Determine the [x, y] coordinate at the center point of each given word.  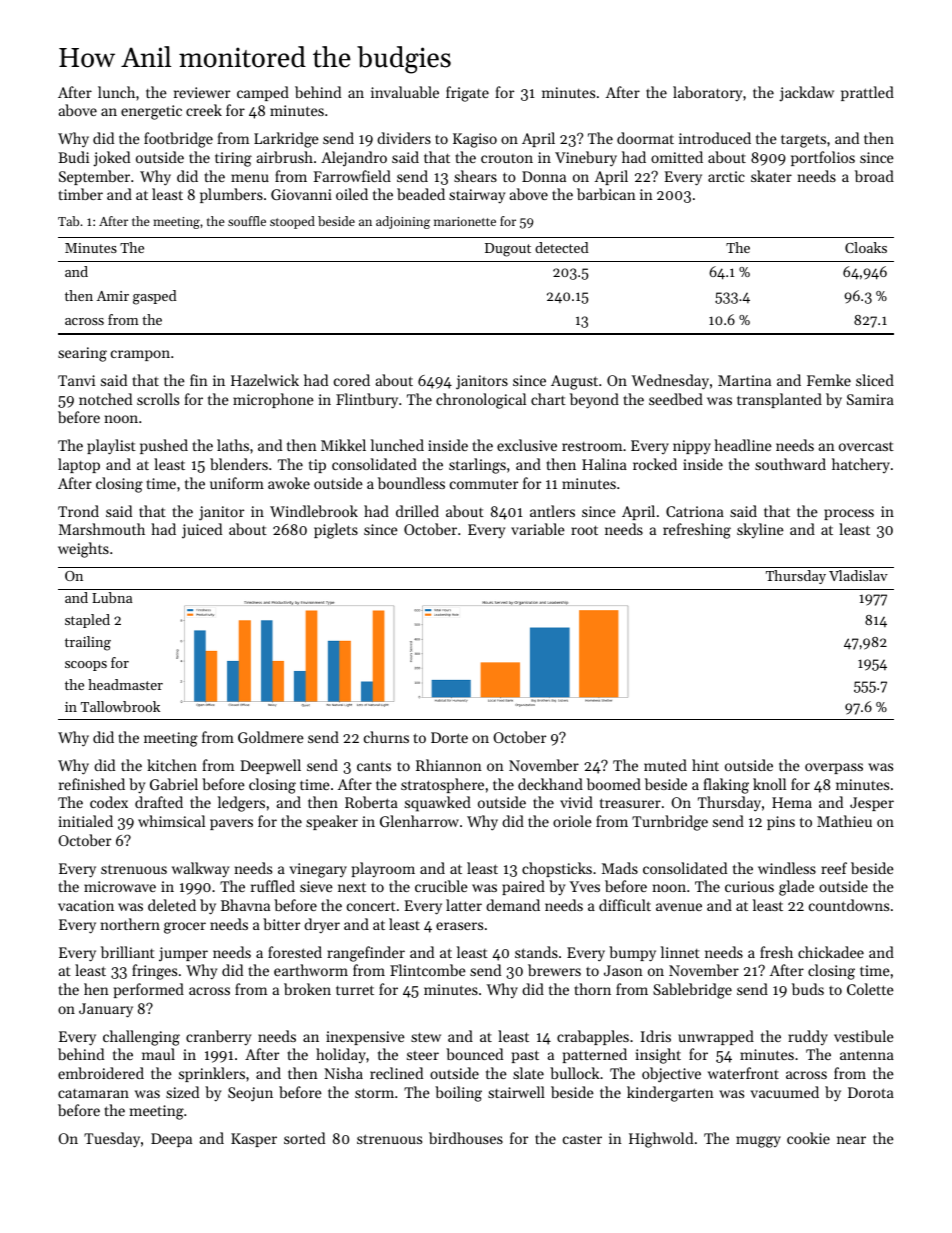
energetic [151, 112]
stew [426, 1037]
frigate [467, 94]
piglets [336, 531]
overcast [866, 446]
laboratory [707, 94]
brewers [554, 970]
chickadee [831, 952]
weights [83, 550]
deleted [172, 905]
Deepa [171, 1140]
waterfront [743, 1073]
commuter [484, 484]
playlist [111, 447]
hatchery [861, 465]
